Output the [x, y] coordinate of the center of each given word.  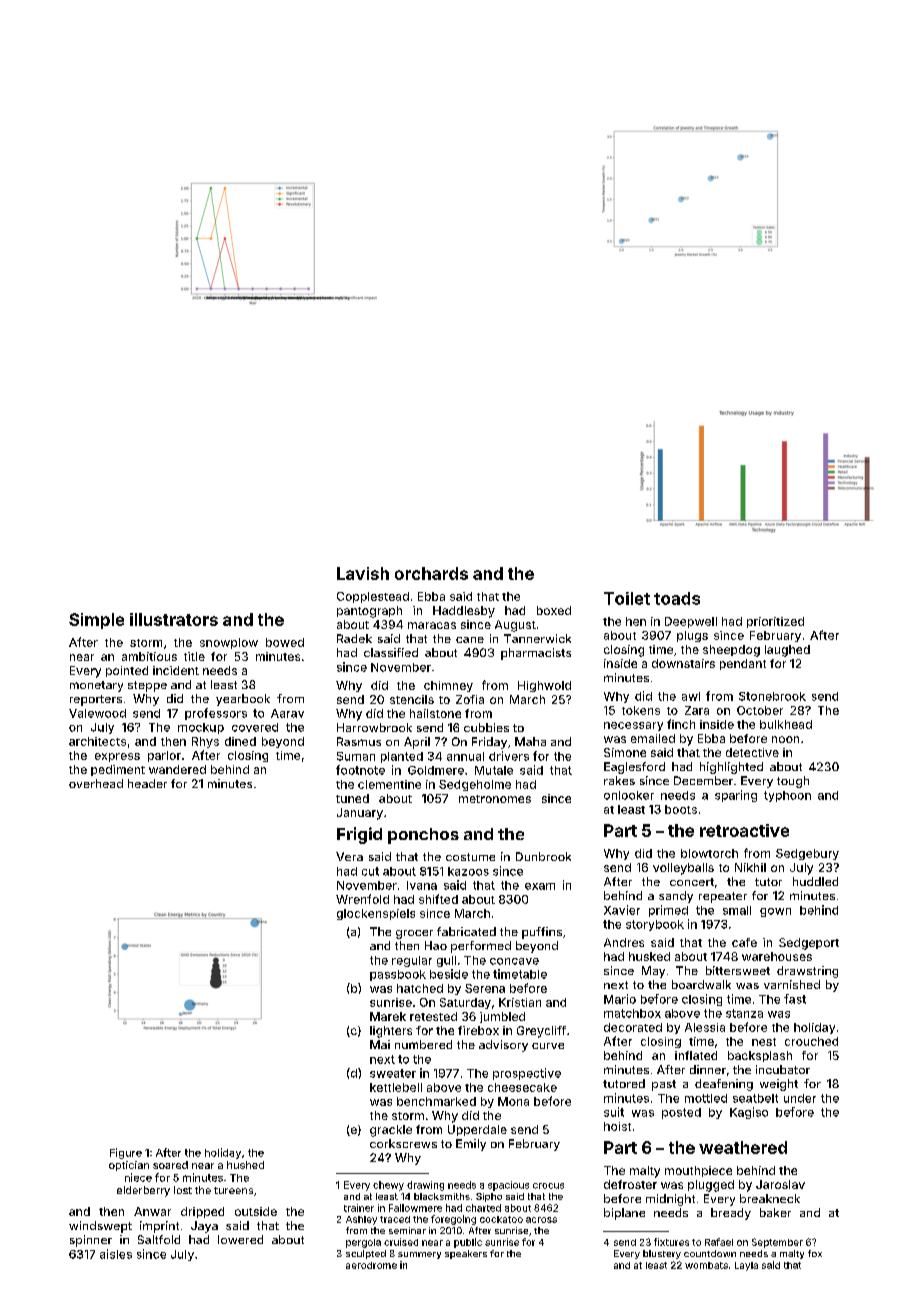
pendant [743, 664]
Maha [530, 741]
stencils [412, 699]
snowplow [229, 643]
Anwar [152, 1211]
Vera [349, 856]
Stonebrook [772, 696]
